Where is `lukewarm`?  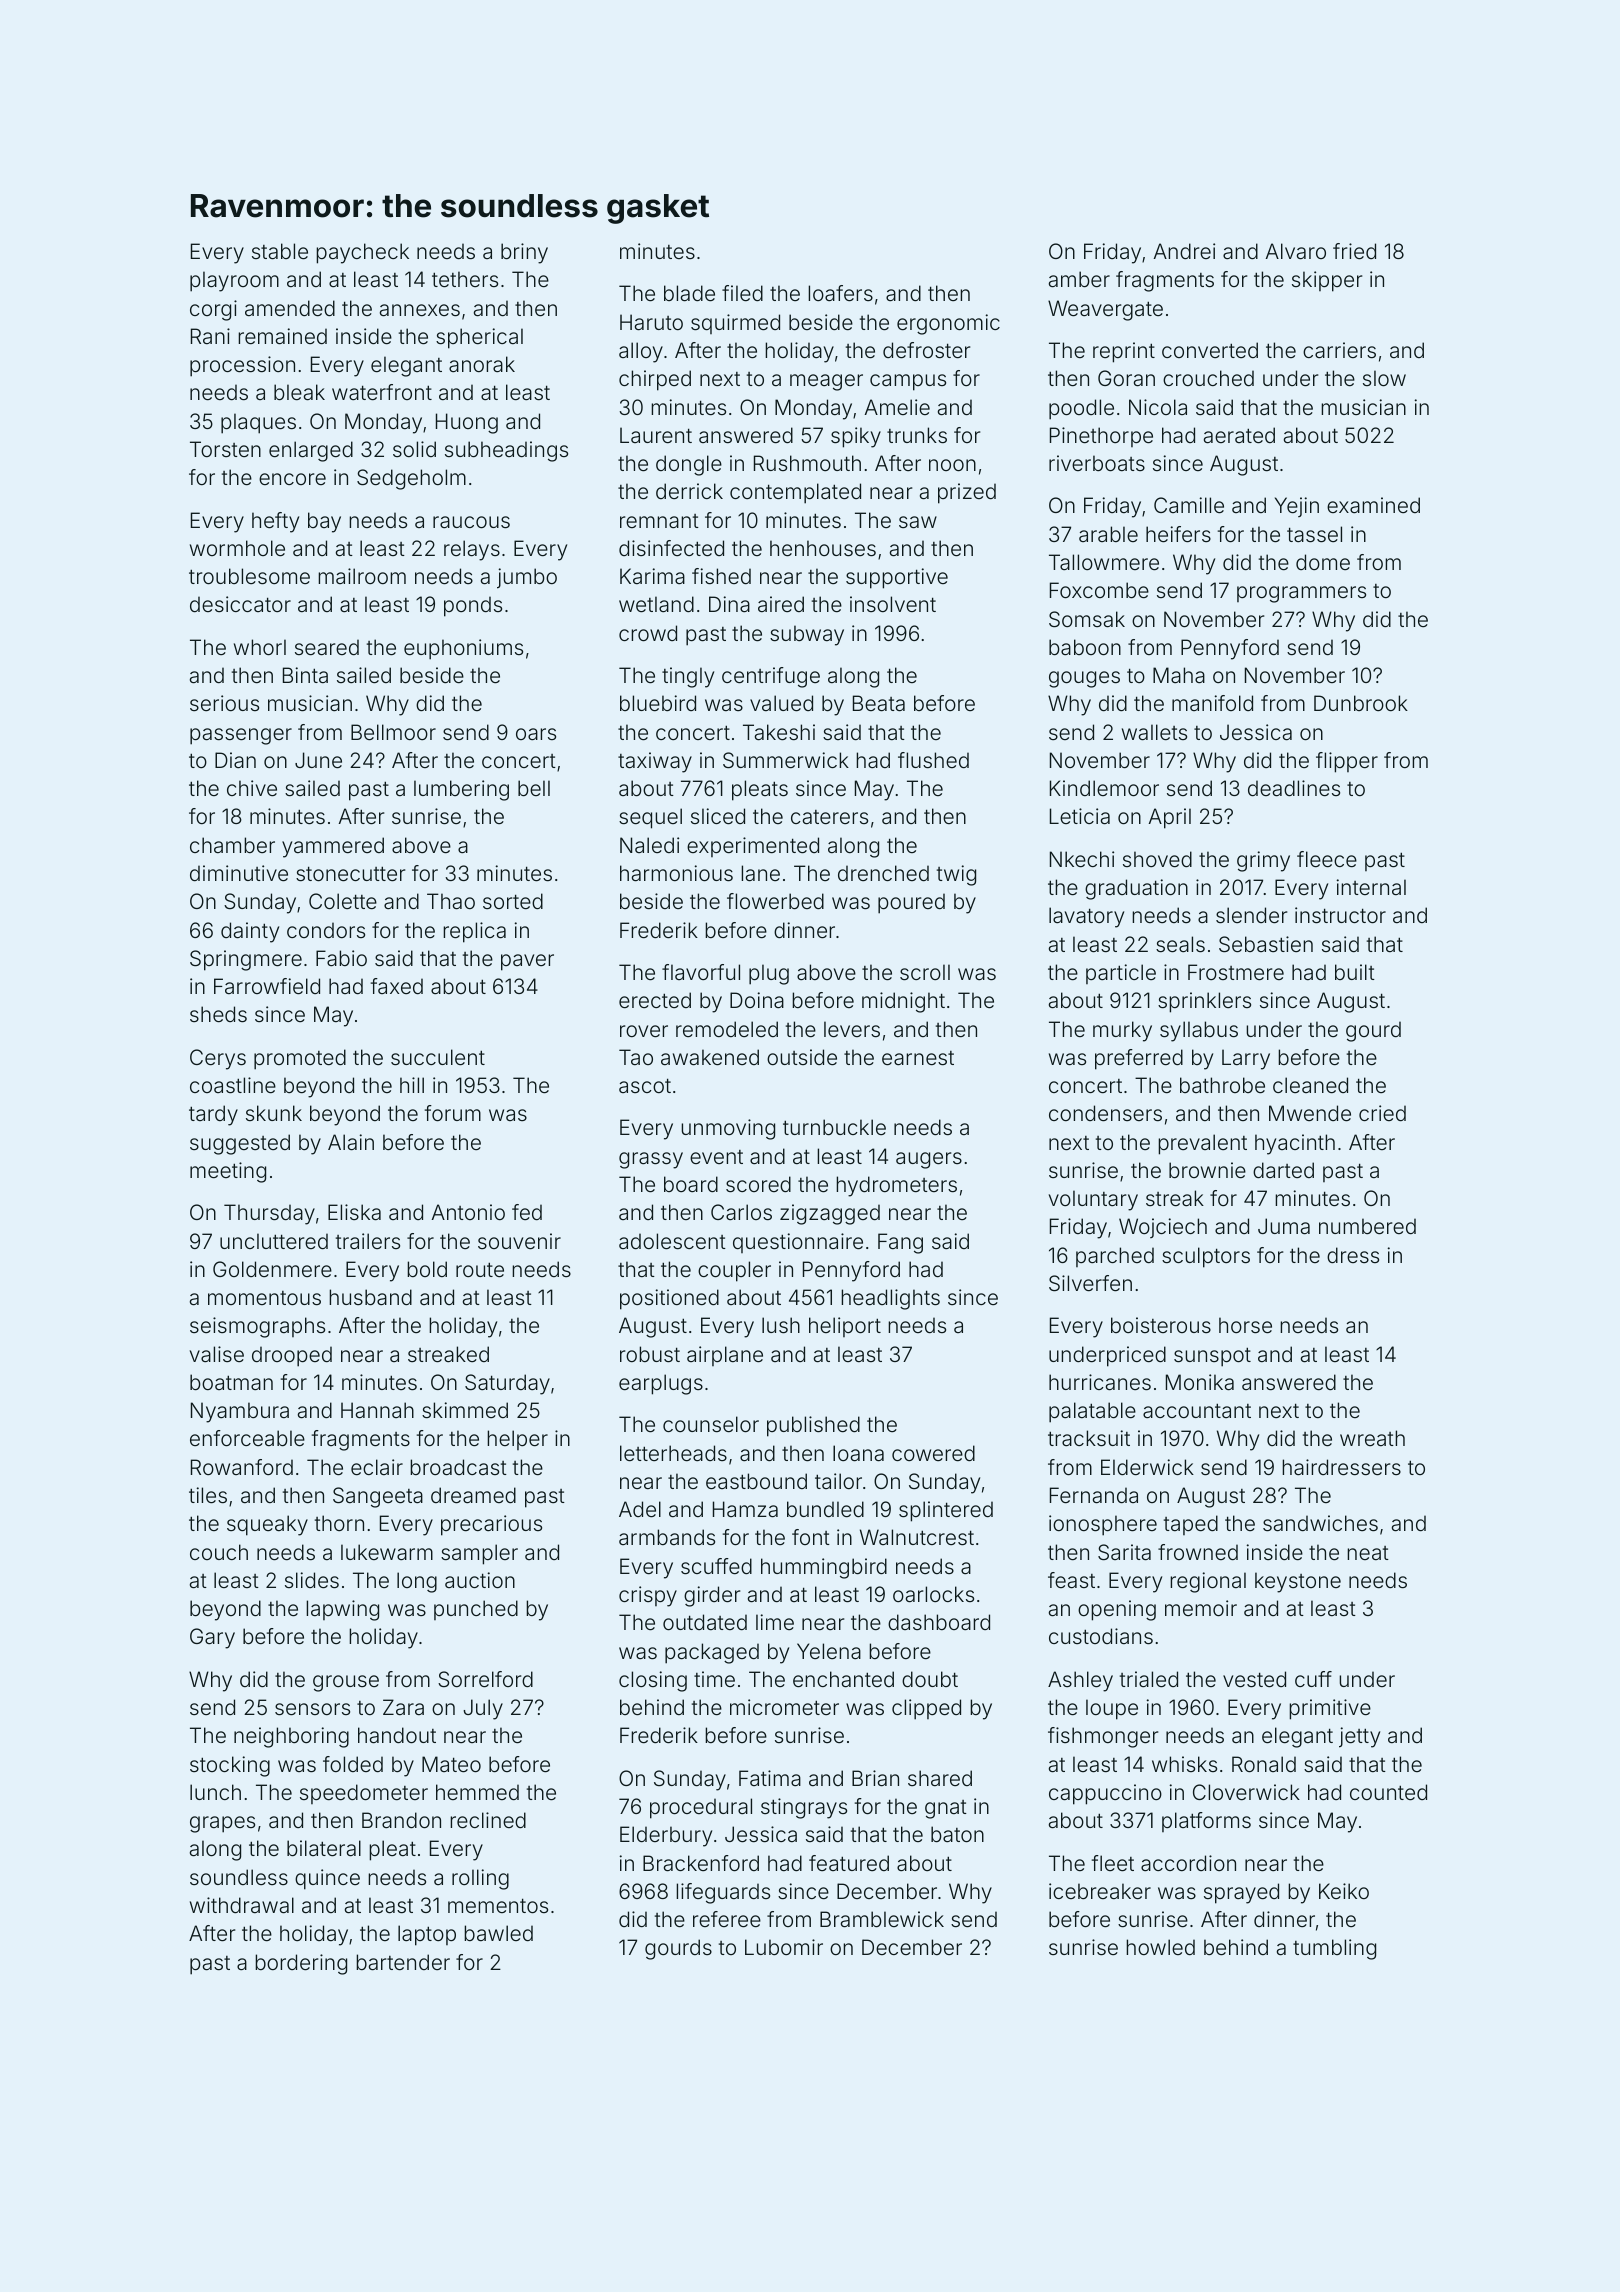
lukewarm is located at coordinates (387, 1552).
